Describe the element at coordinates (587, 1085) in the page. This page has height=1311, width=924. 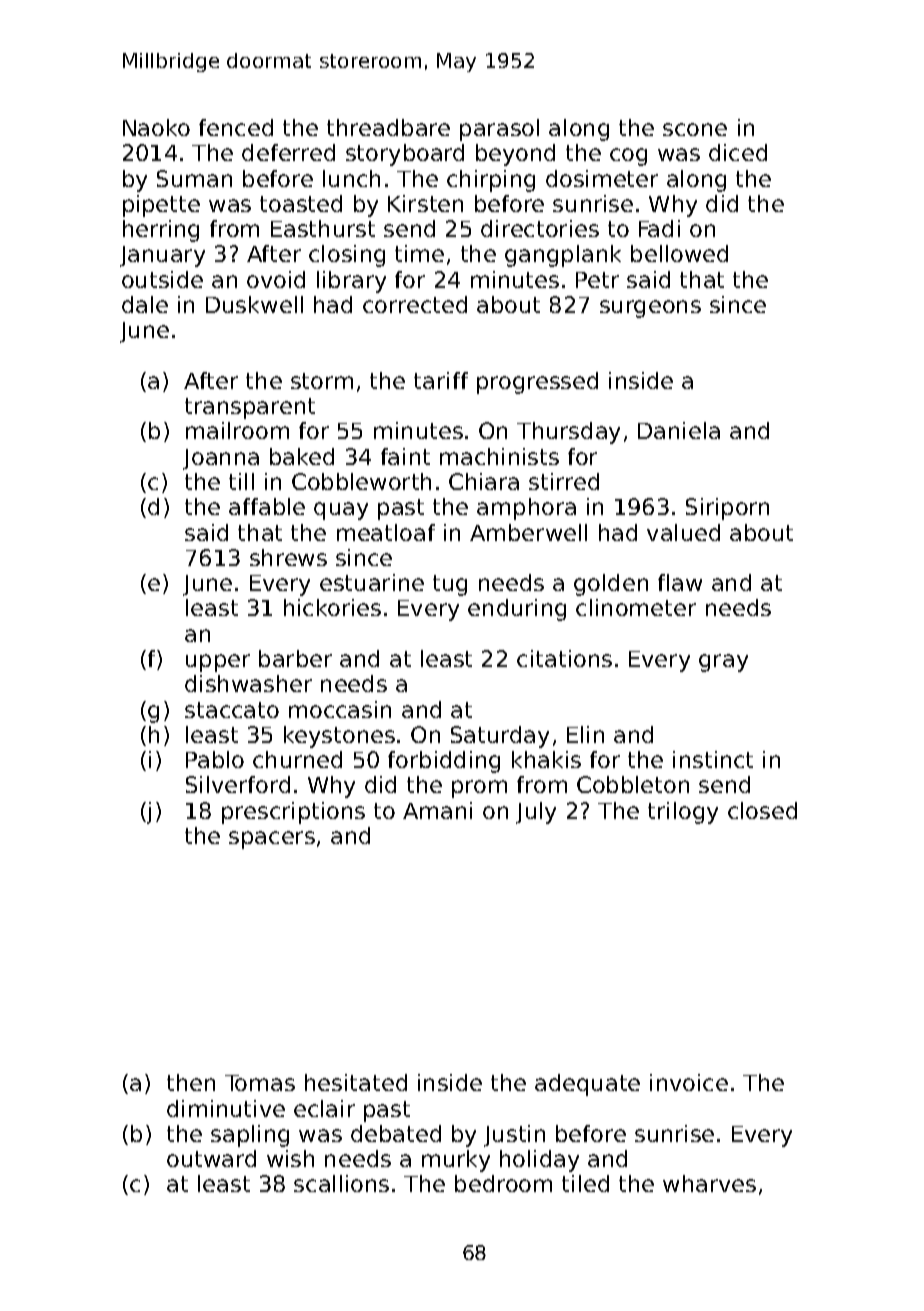
I see `adequate` at that location.
